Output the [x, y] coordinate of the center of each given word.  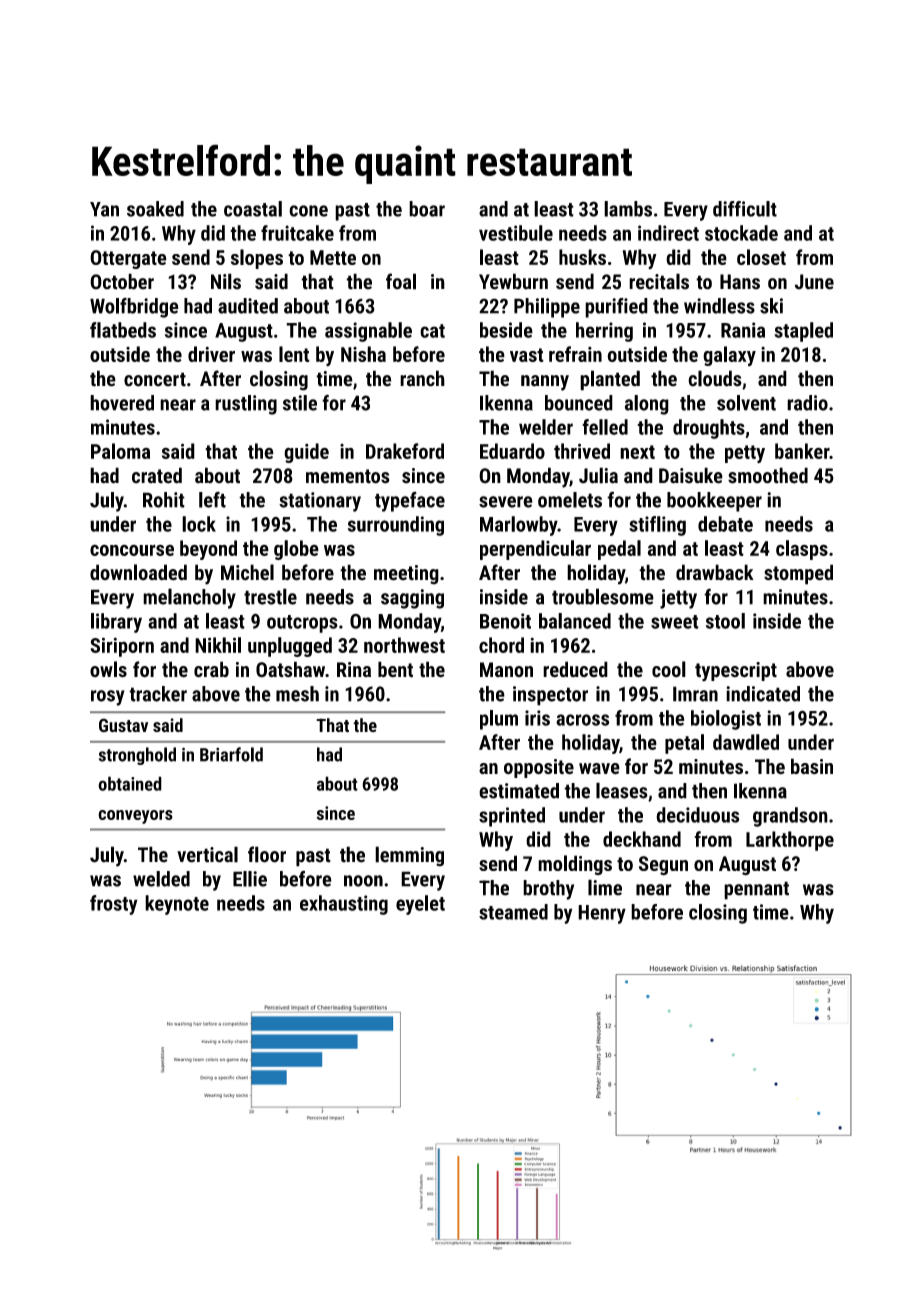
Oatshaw [290, 669]
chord [501, 645]
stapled [803, 332]
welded [161, 879]
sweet [675, 622]
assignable [368, 332]
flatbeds [123, 330]
